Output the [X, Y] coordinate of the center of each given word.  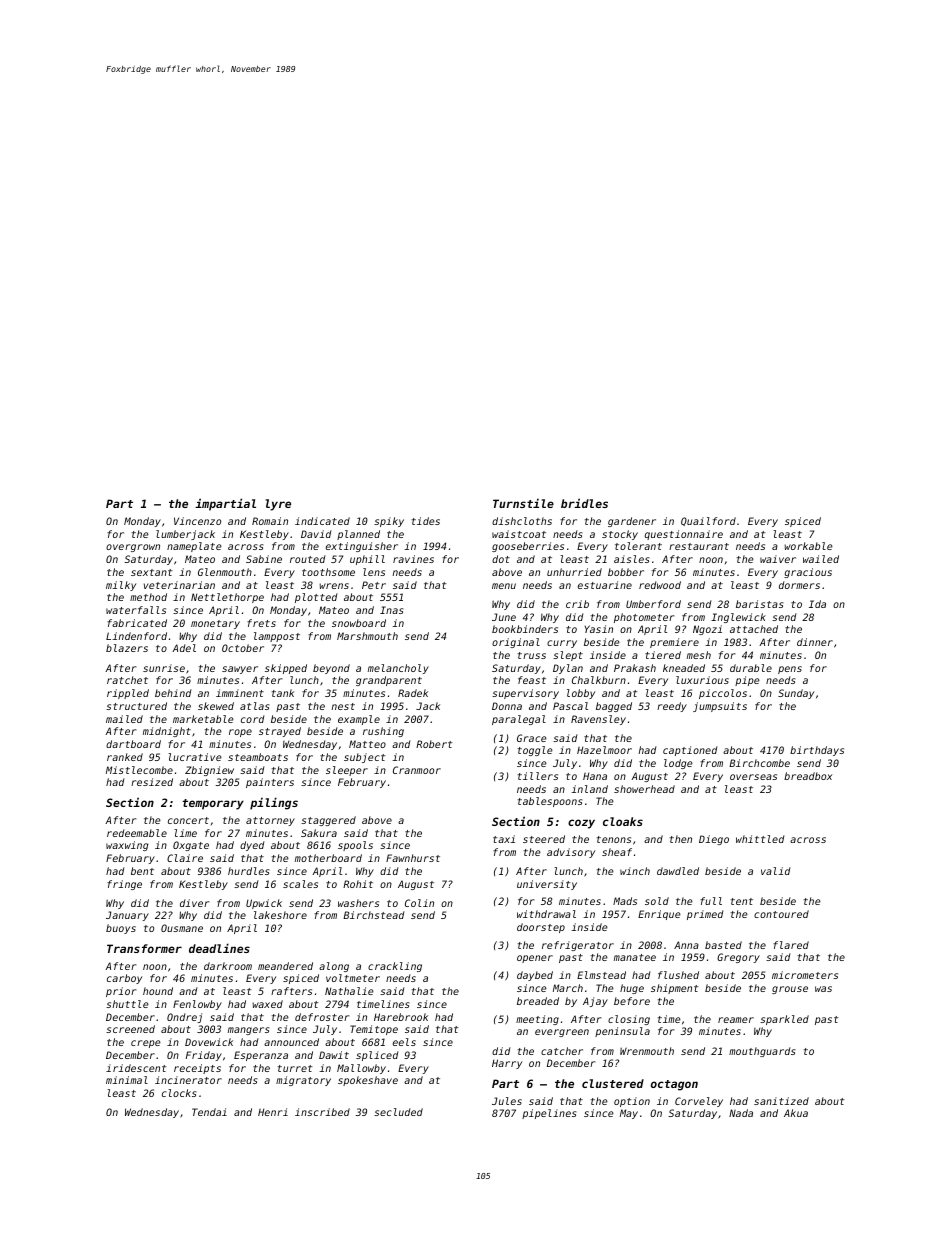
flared [791, 945]
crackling [395, 967]
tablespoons [550, 802]
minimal [127, 1080]
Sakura [319, 833]
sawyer [240, 670]
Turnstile [523, 503]
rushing [383, 732]
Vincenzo [197, 521]
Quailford [708, 521]
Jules [507, 1101]
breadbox [808, 776]
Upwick [264, 904]
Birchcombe [759, 763]
